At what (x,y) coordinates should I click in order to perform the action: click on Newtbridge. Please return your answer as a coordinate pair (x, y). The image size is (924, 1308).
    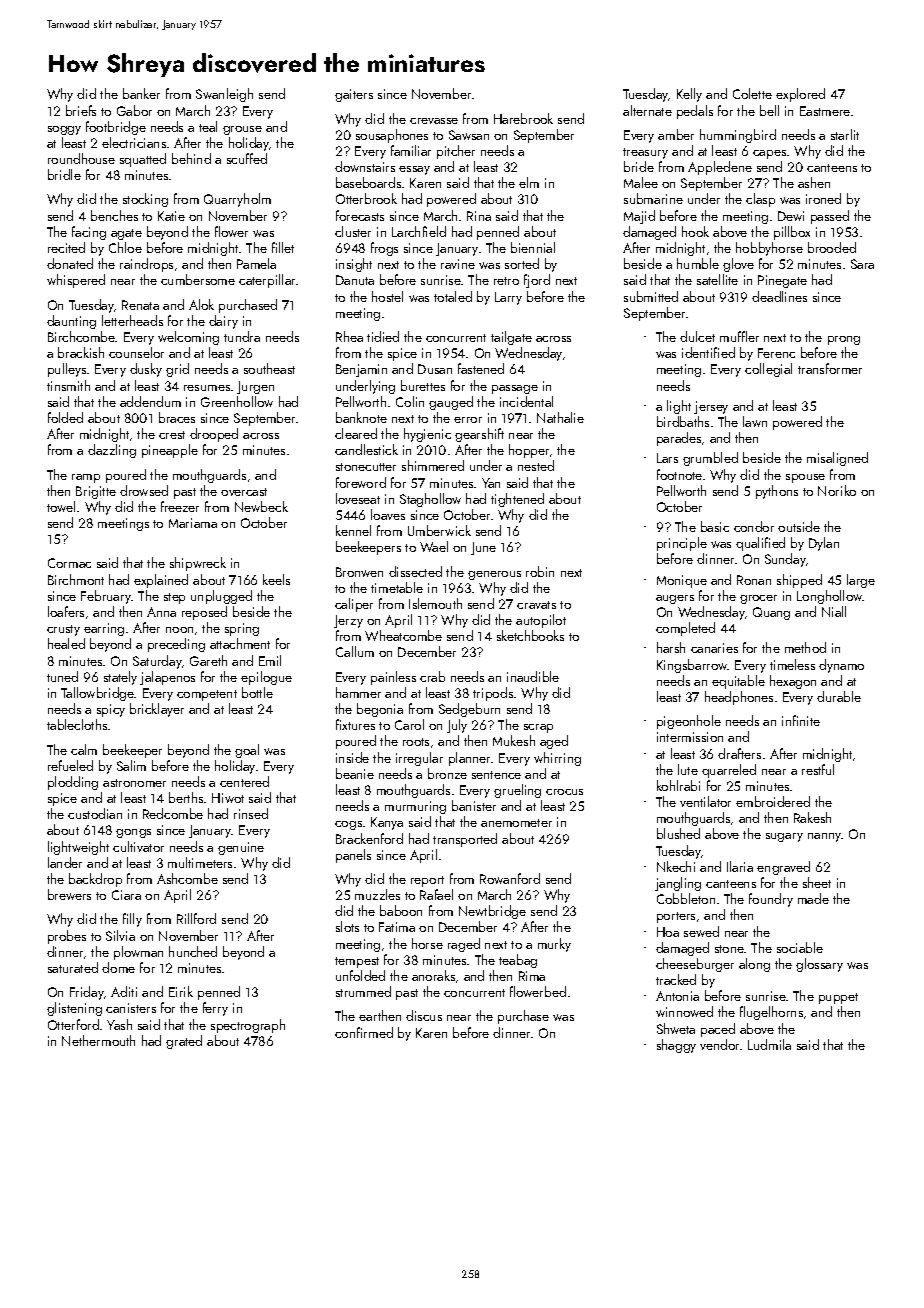
    Looking at the image, I should click on (492, 912).
